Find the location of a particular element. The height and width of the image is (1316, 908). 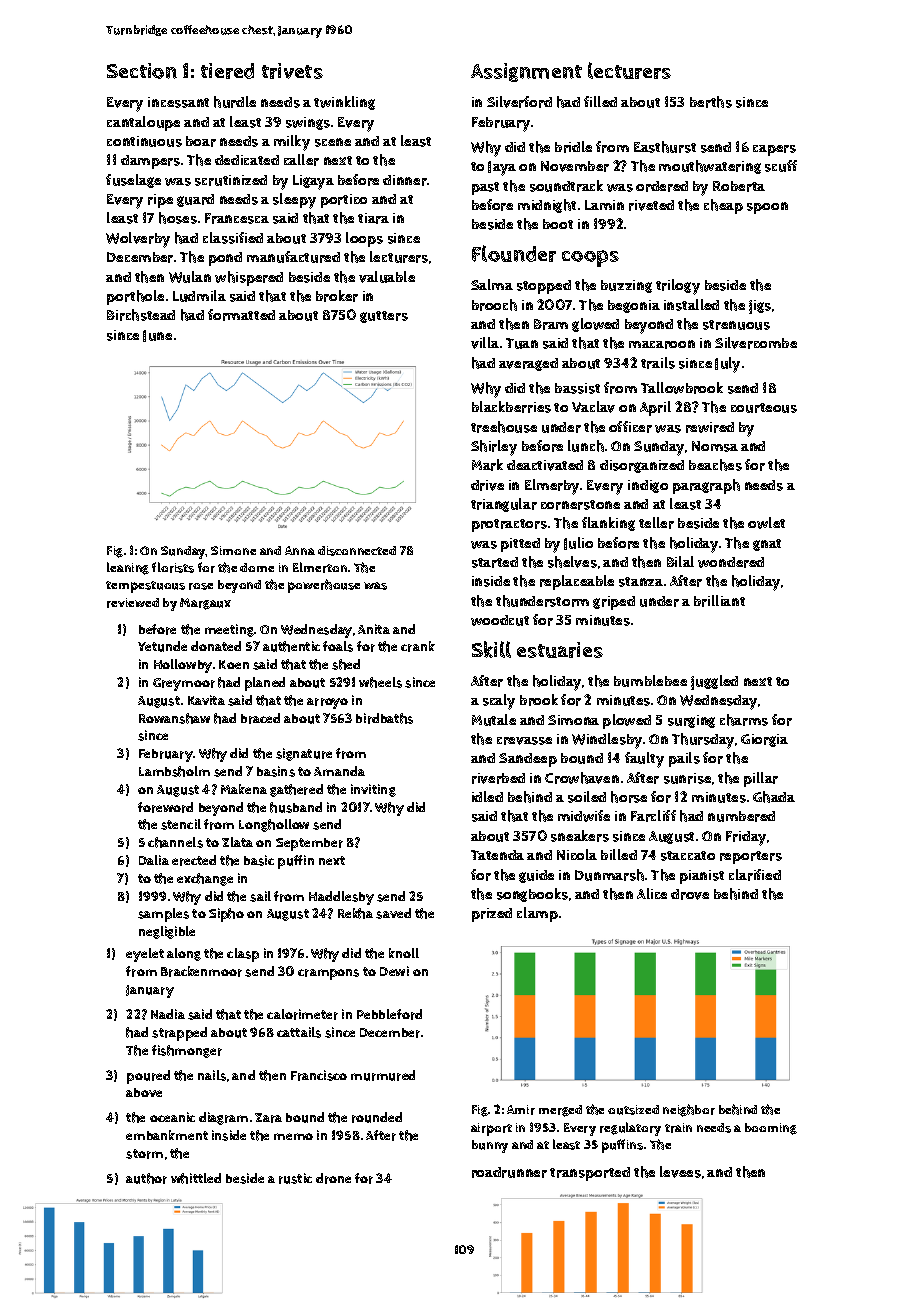

fuselage is located at coordinates (133, 181).
